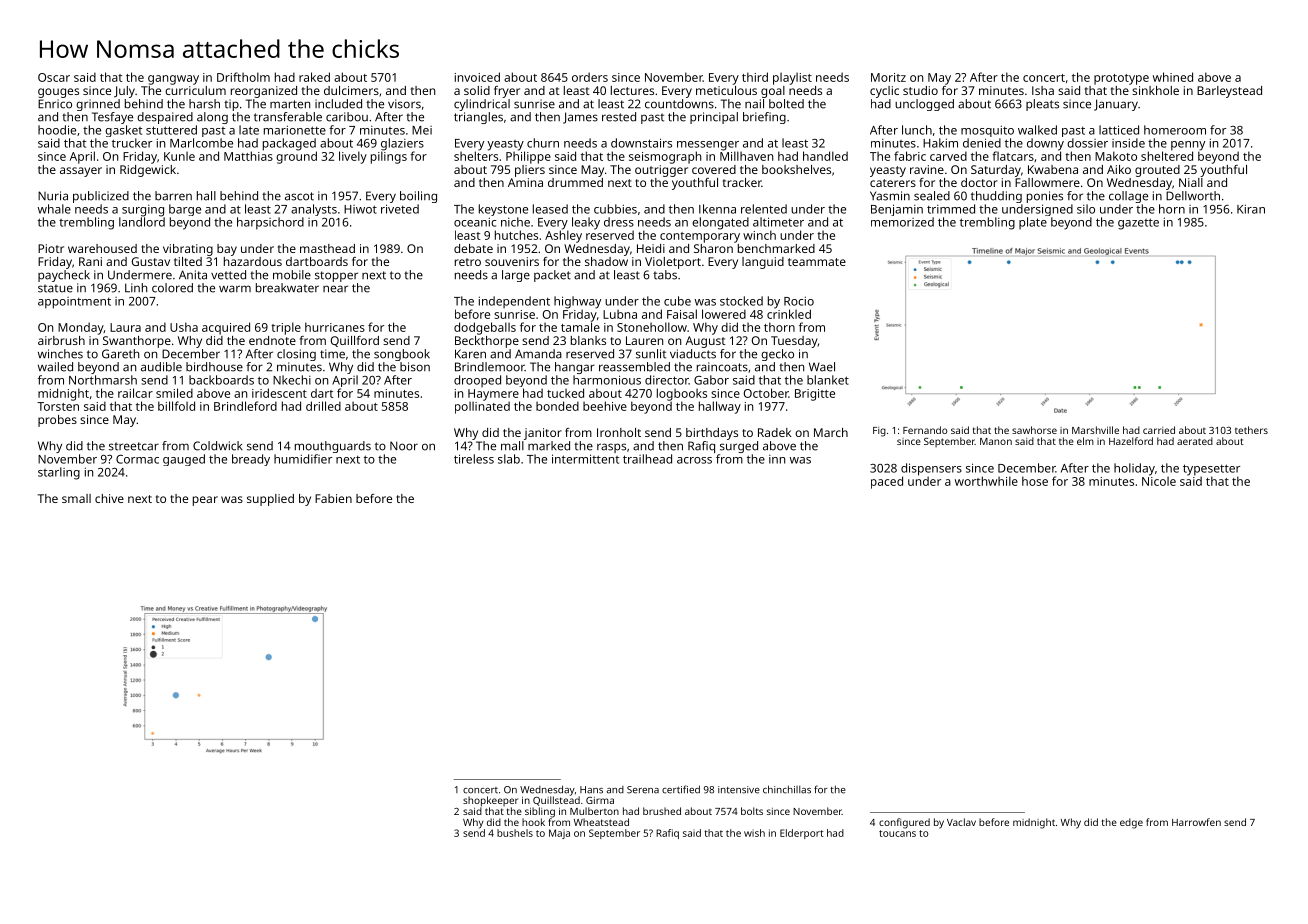 The image size is (1308, 924). Describe the element at coordinates (739, 790) in the screenshot. I see `intensive` at that location.
